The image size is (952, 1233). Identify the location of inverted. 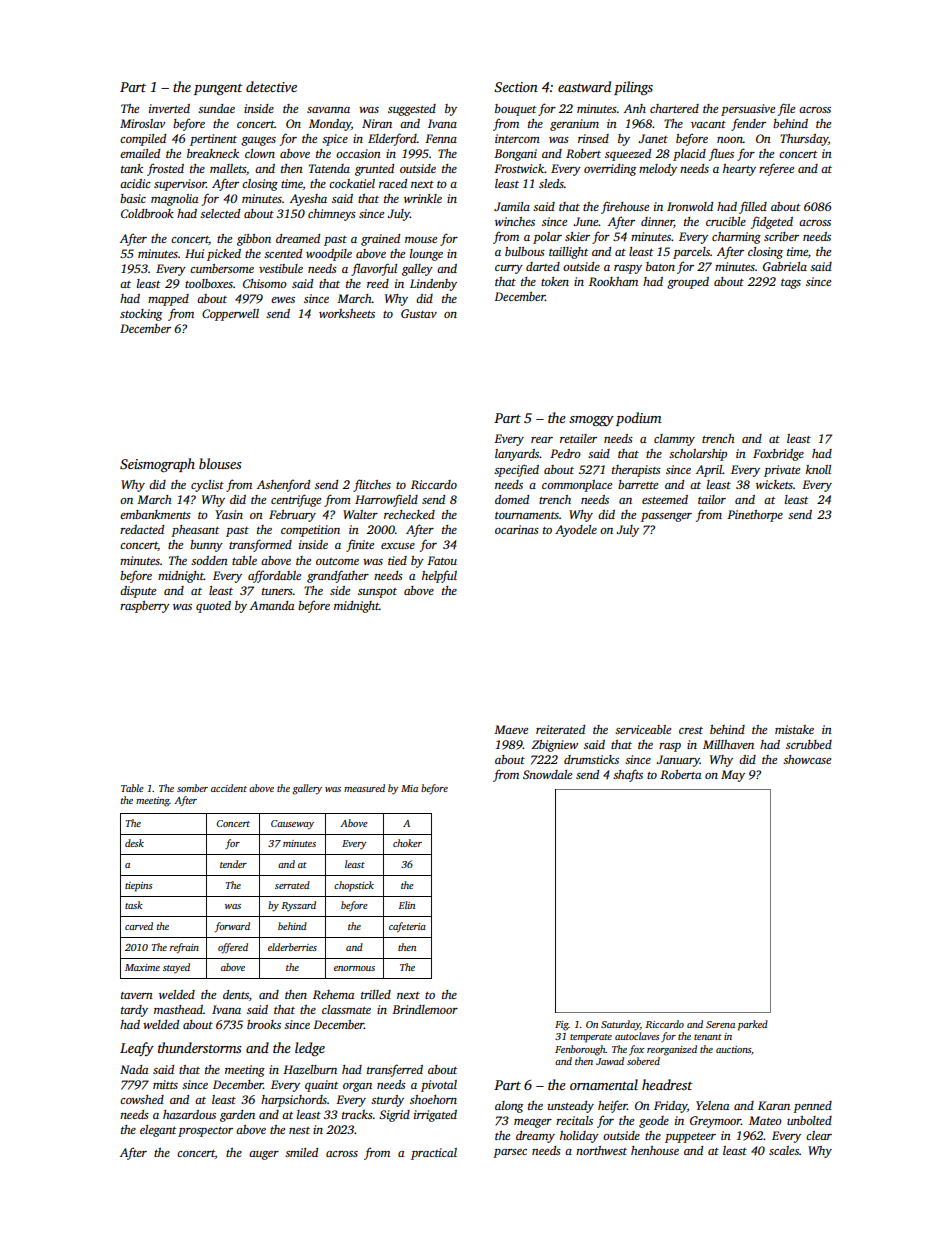
(169, 108).
